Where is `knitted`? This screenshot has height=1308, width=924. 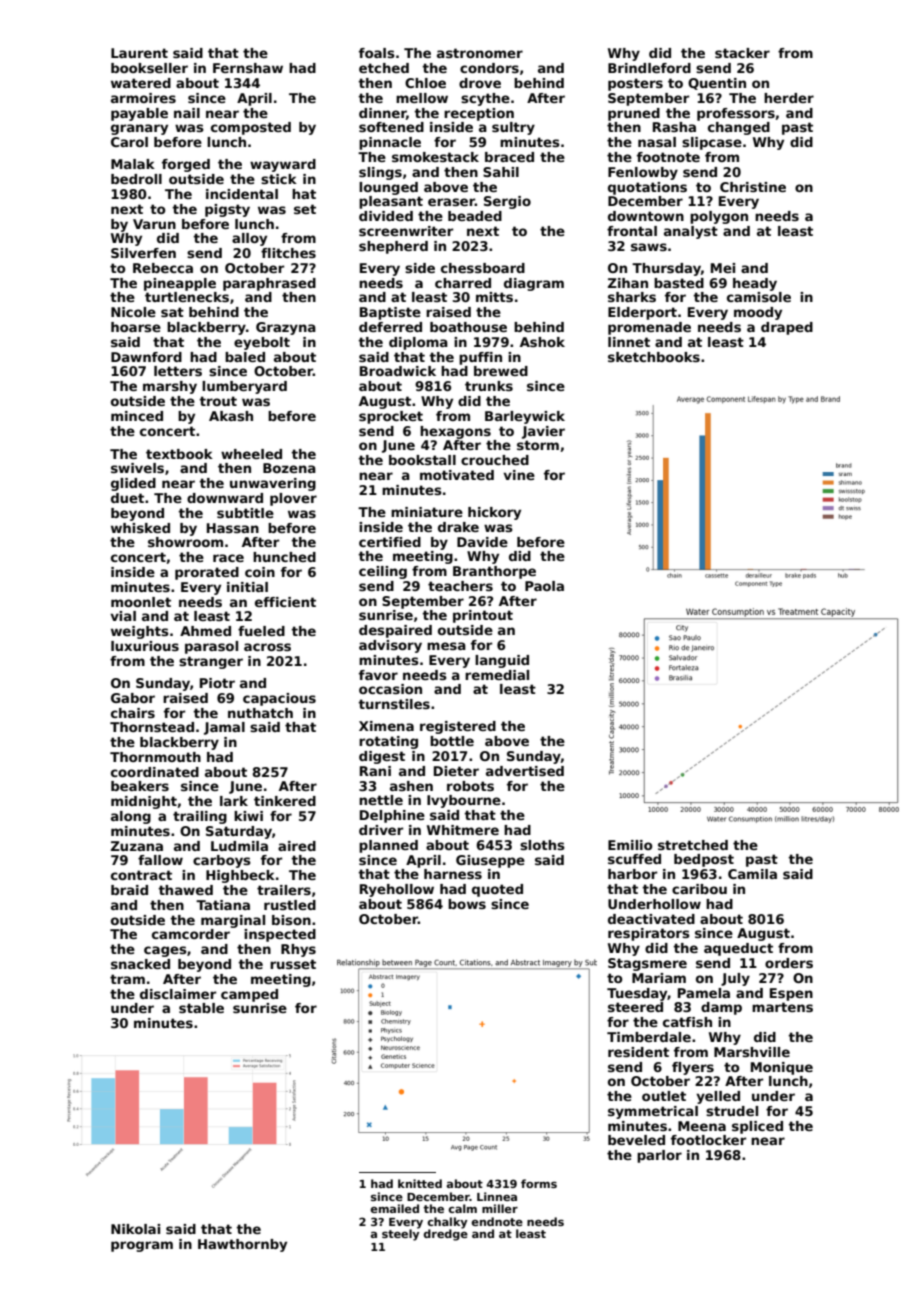
knitted is located at coordinates (420, 1183).
